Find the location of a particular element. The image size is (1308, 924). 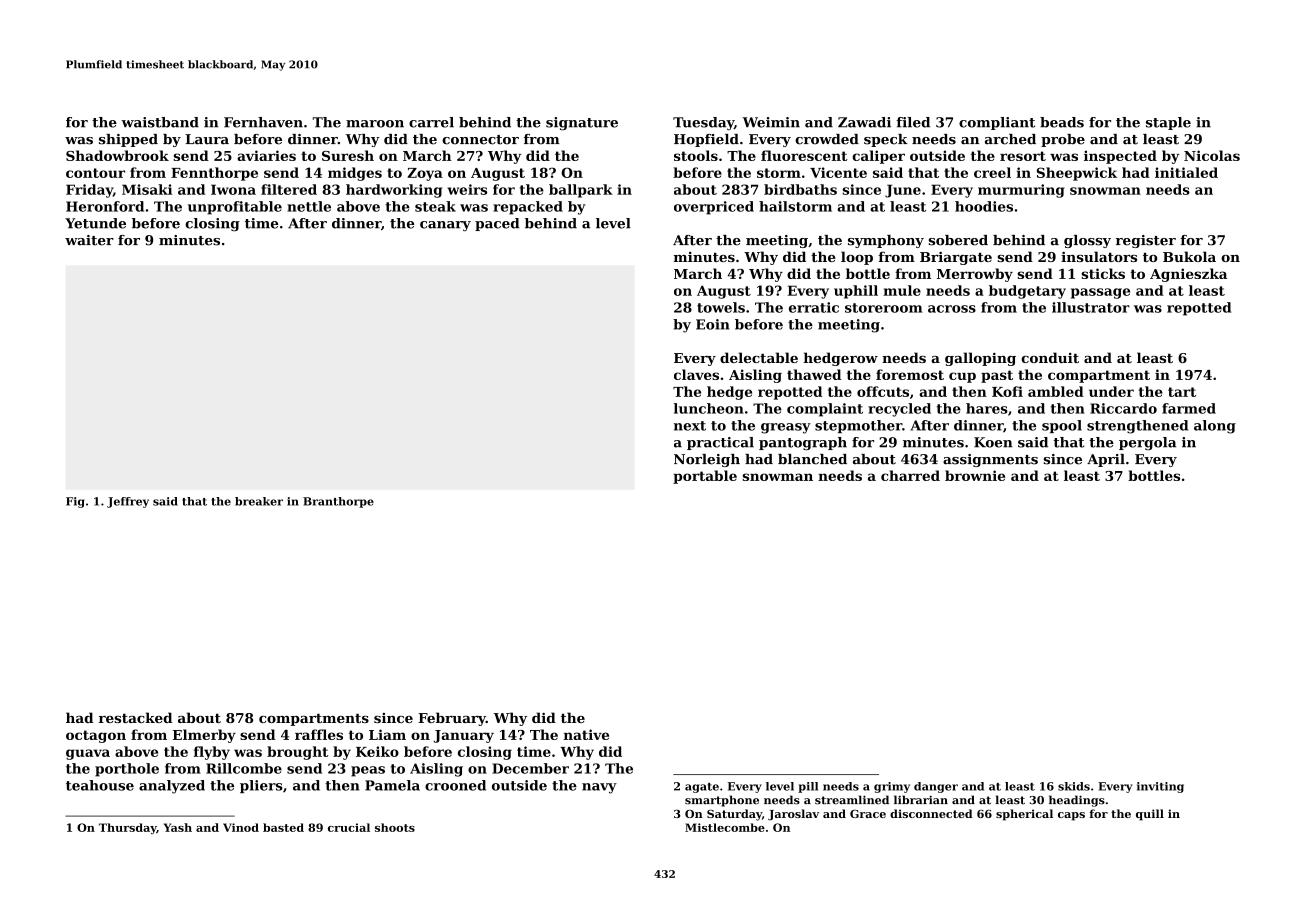

Vinod is located at coordinates (241, 827).
